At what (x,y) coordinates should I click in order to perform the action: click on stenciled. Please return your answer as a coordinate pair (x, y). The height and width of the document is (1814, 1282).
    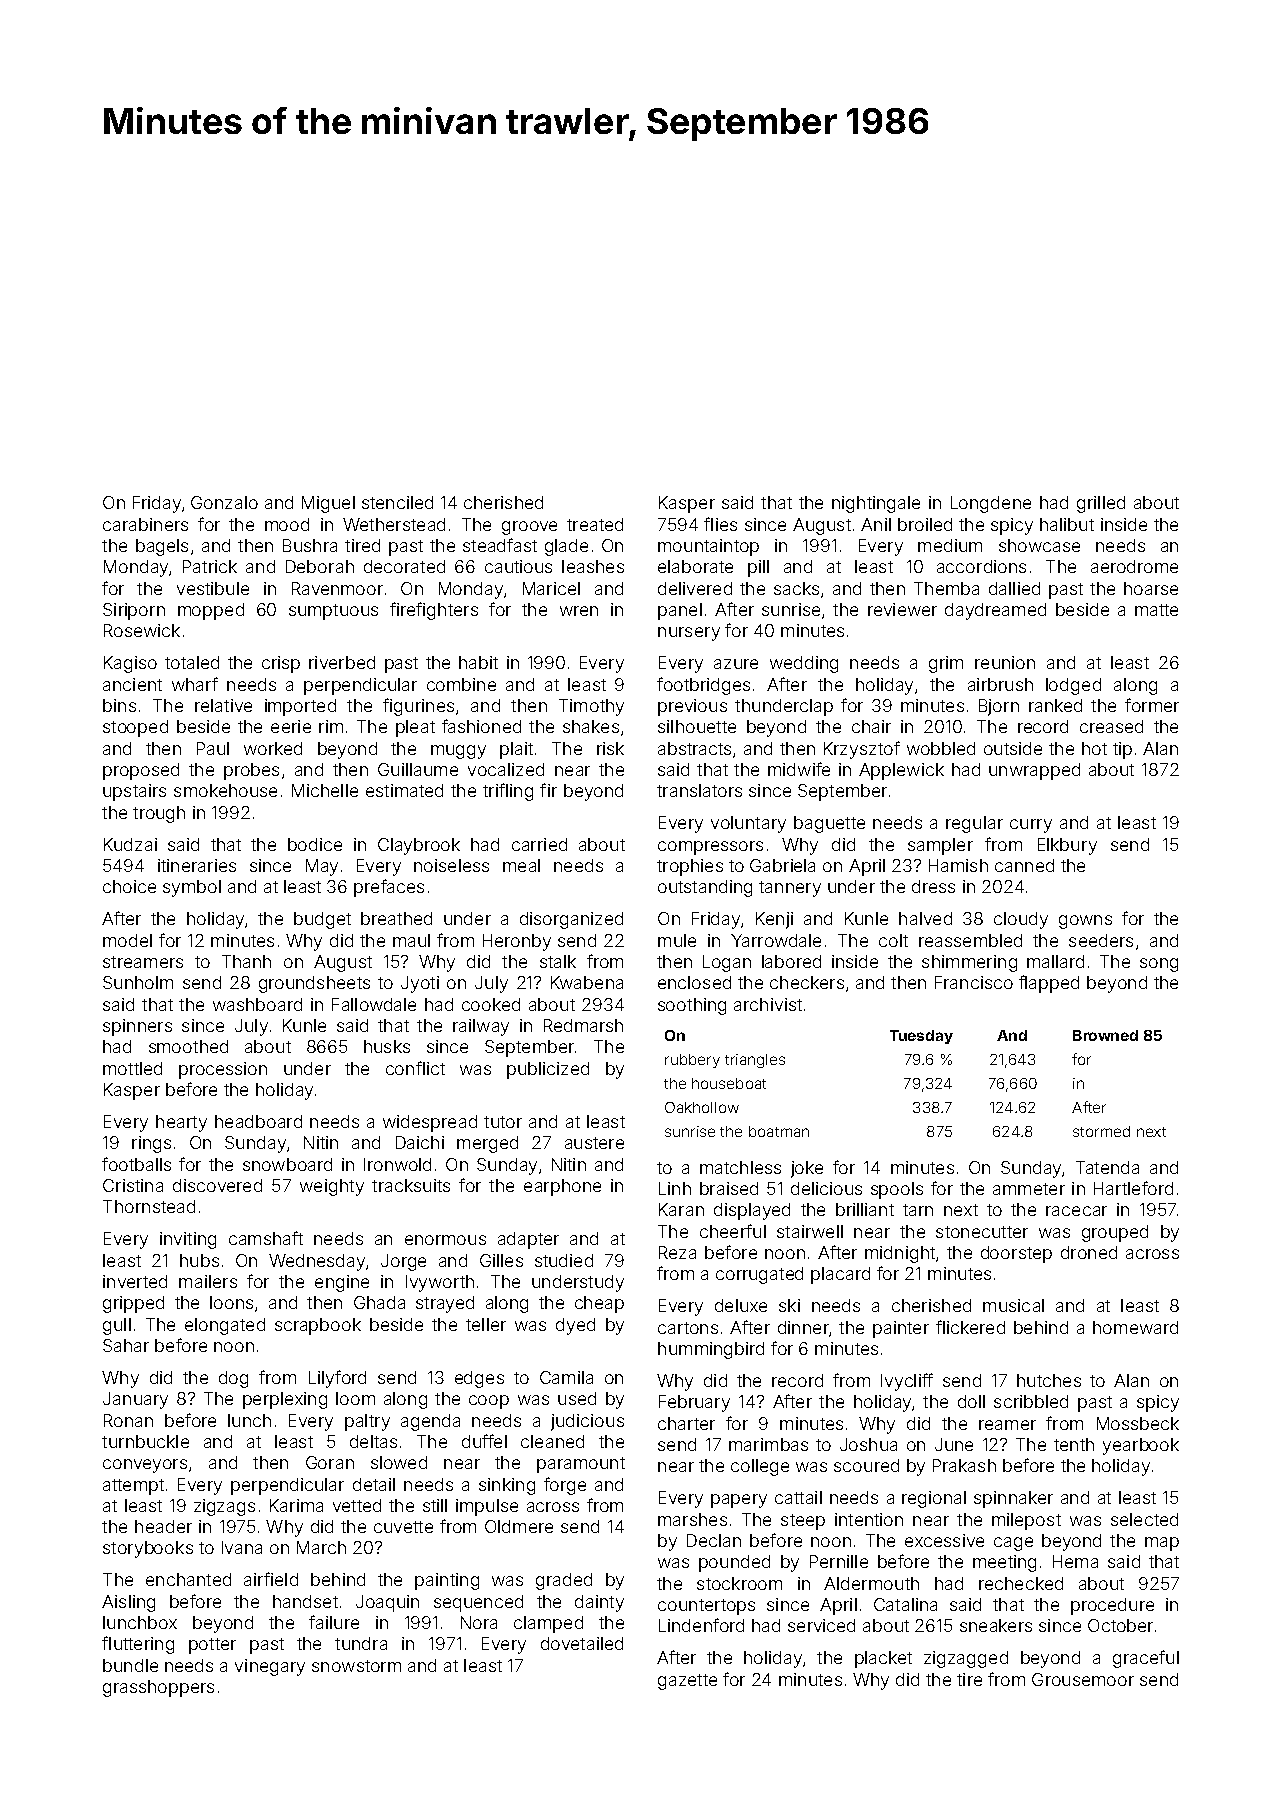
    Looking at the image, I should click on (397, 502).
